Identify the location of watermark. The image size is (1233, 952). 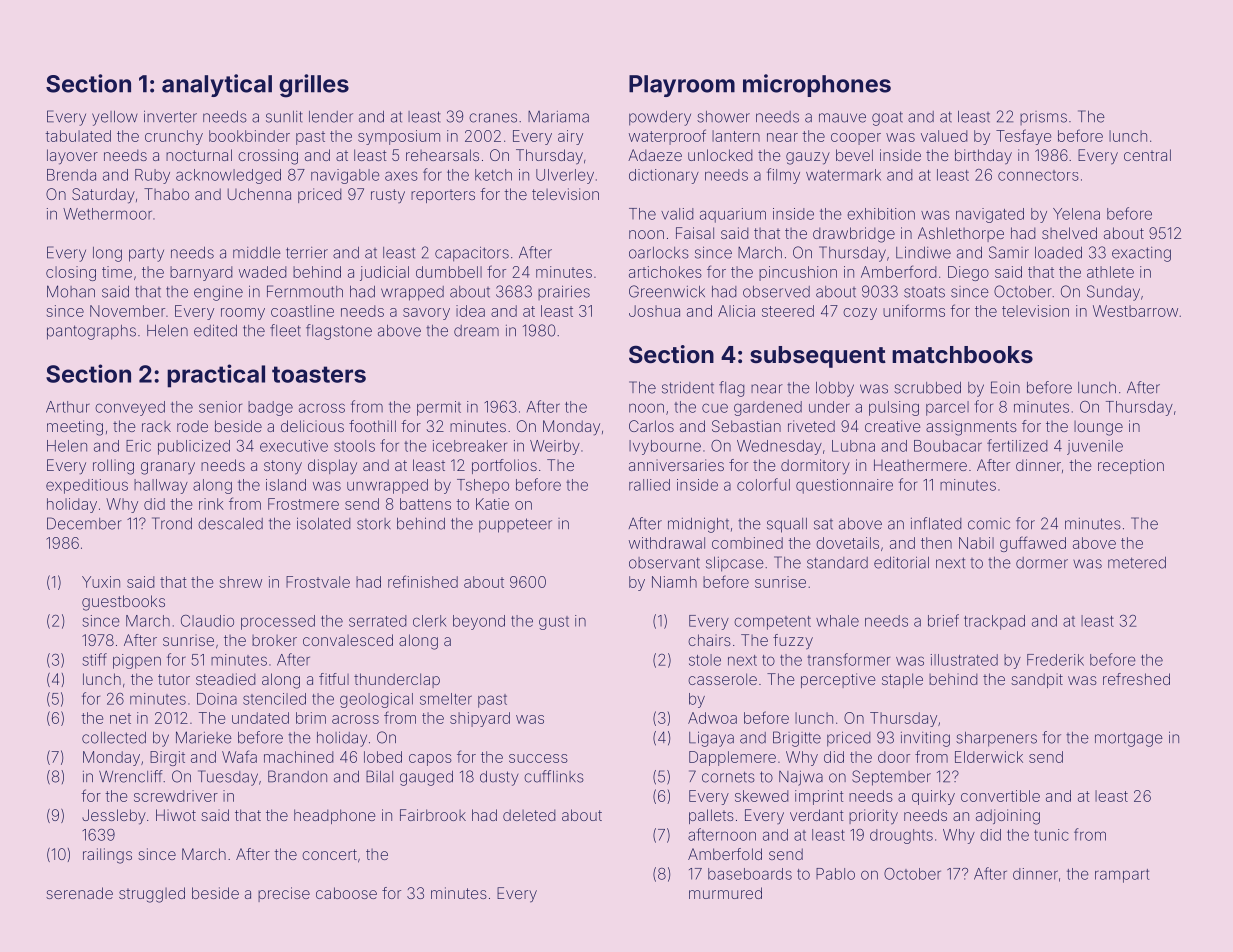
(843, 175).
